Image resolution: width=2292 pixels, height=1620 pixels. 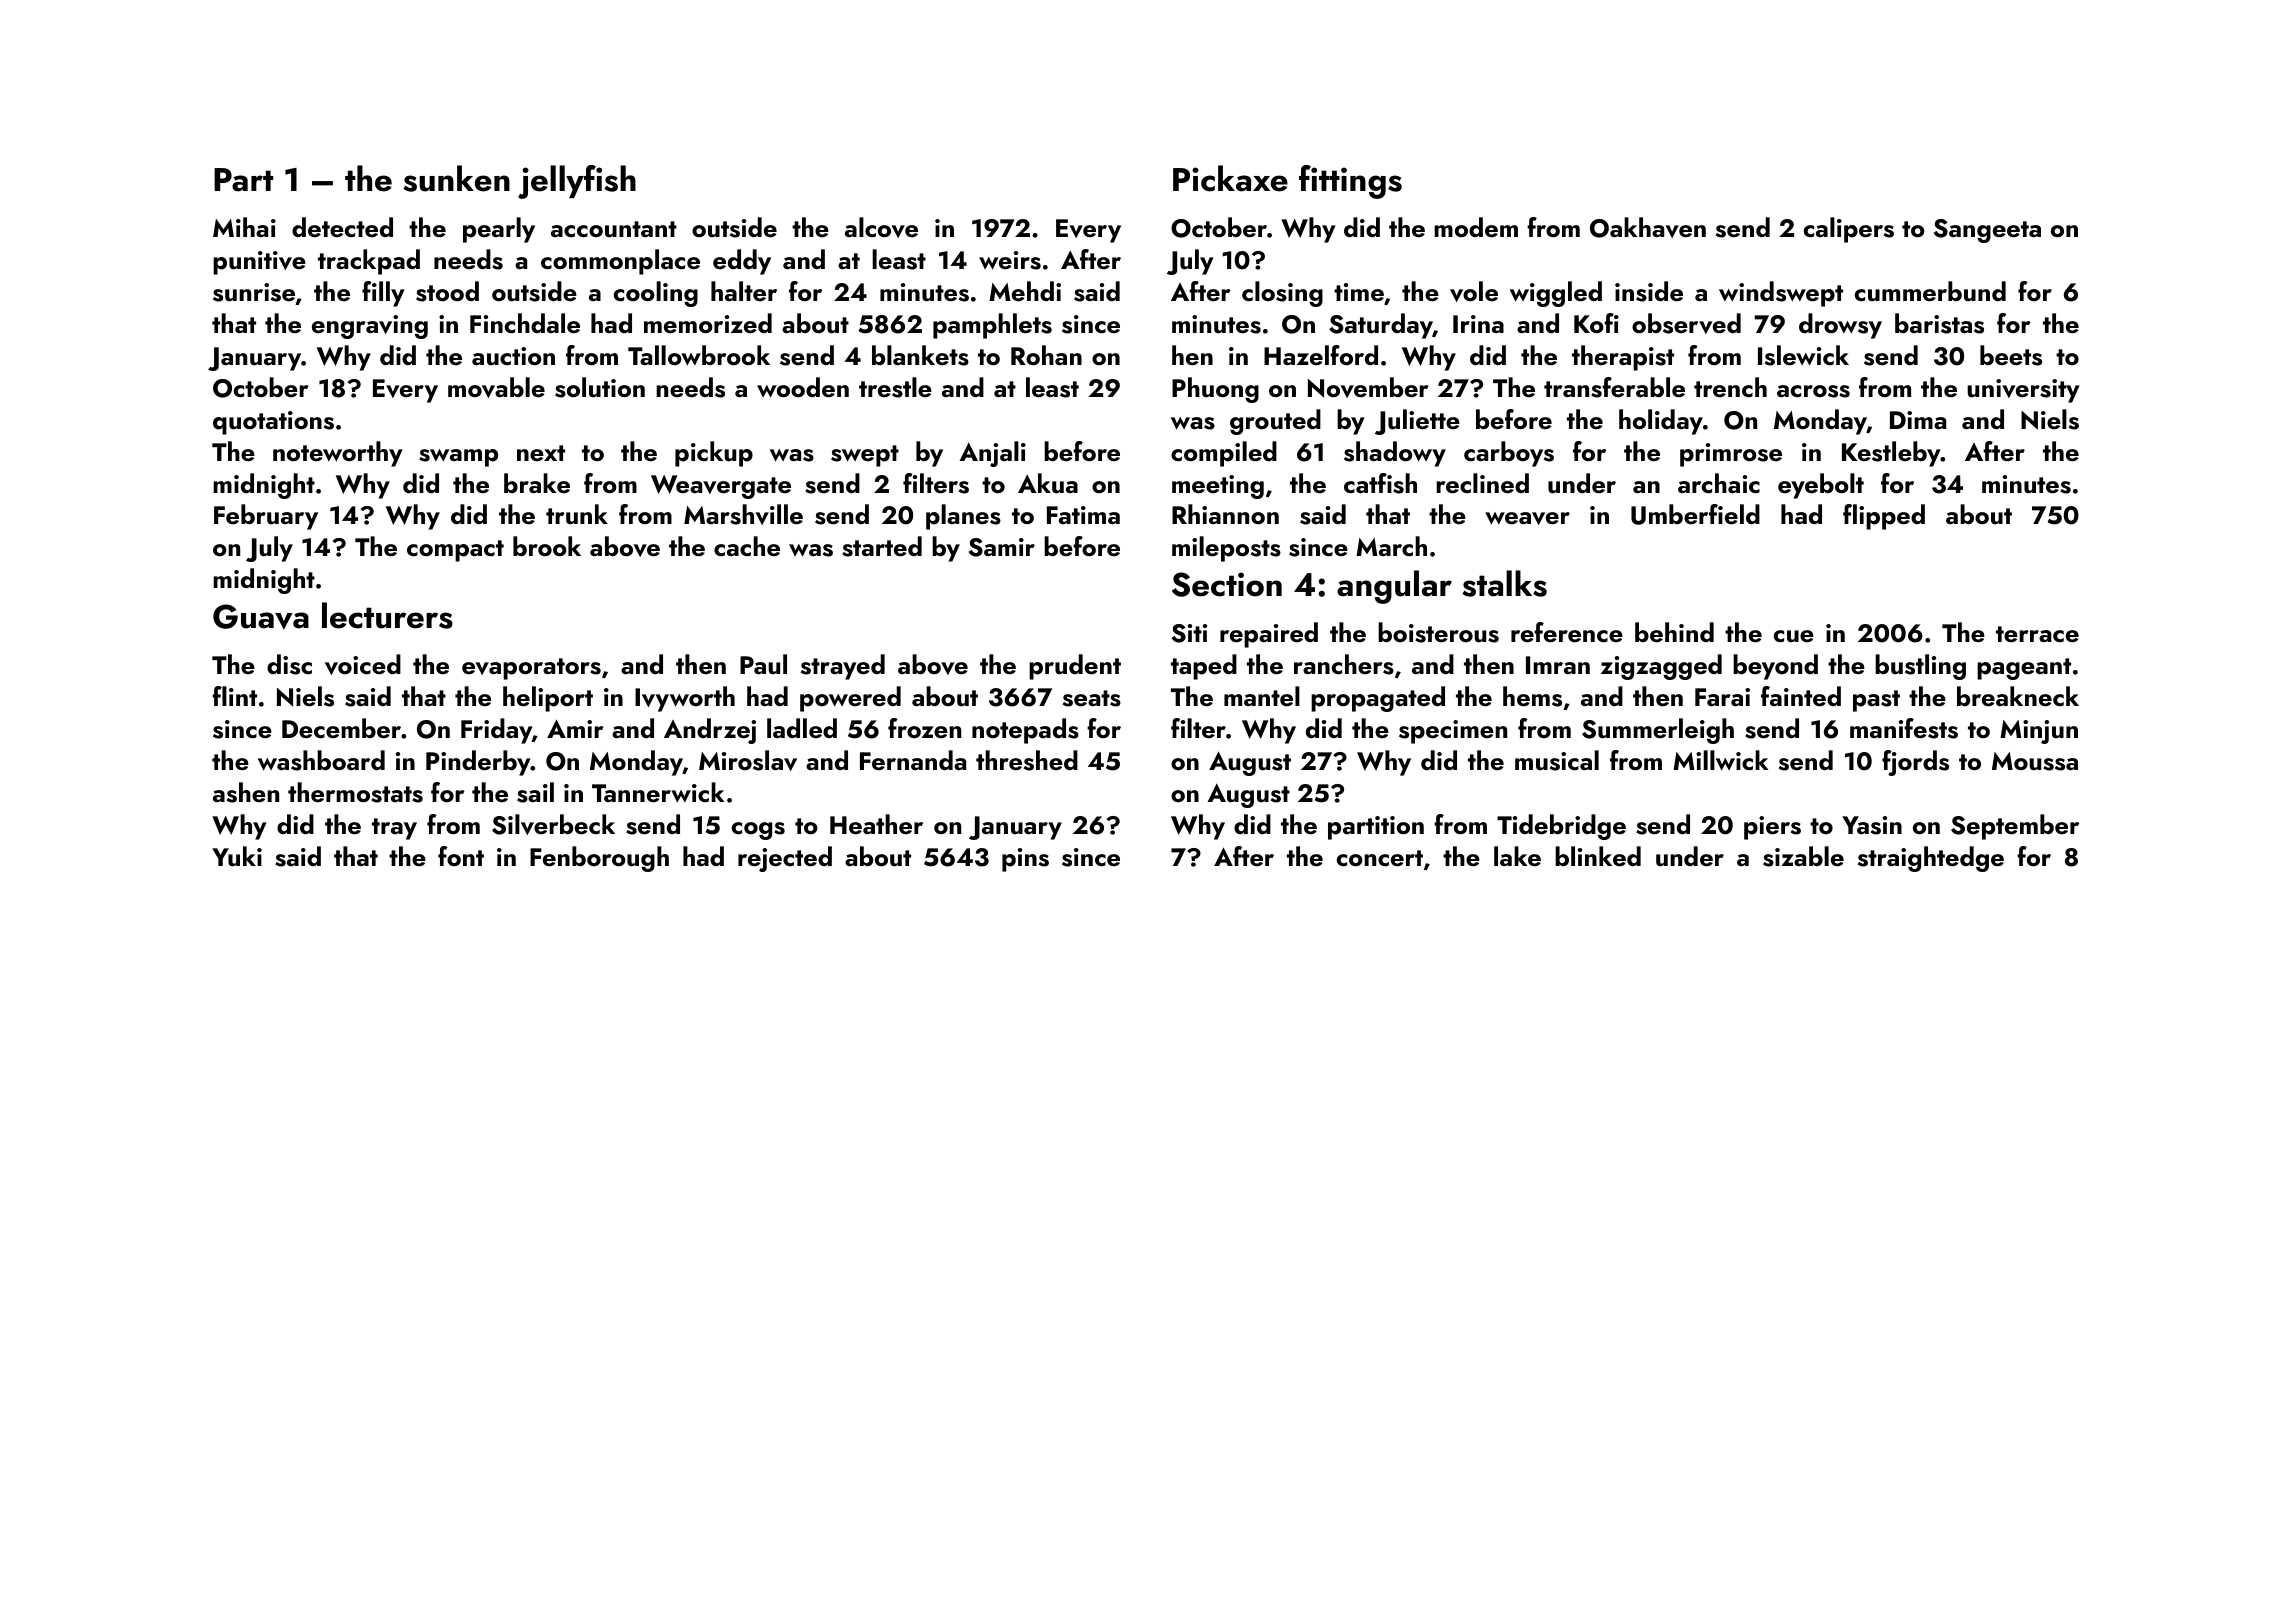 I want to click on Tannerwick, so click(x=658, y=792).
